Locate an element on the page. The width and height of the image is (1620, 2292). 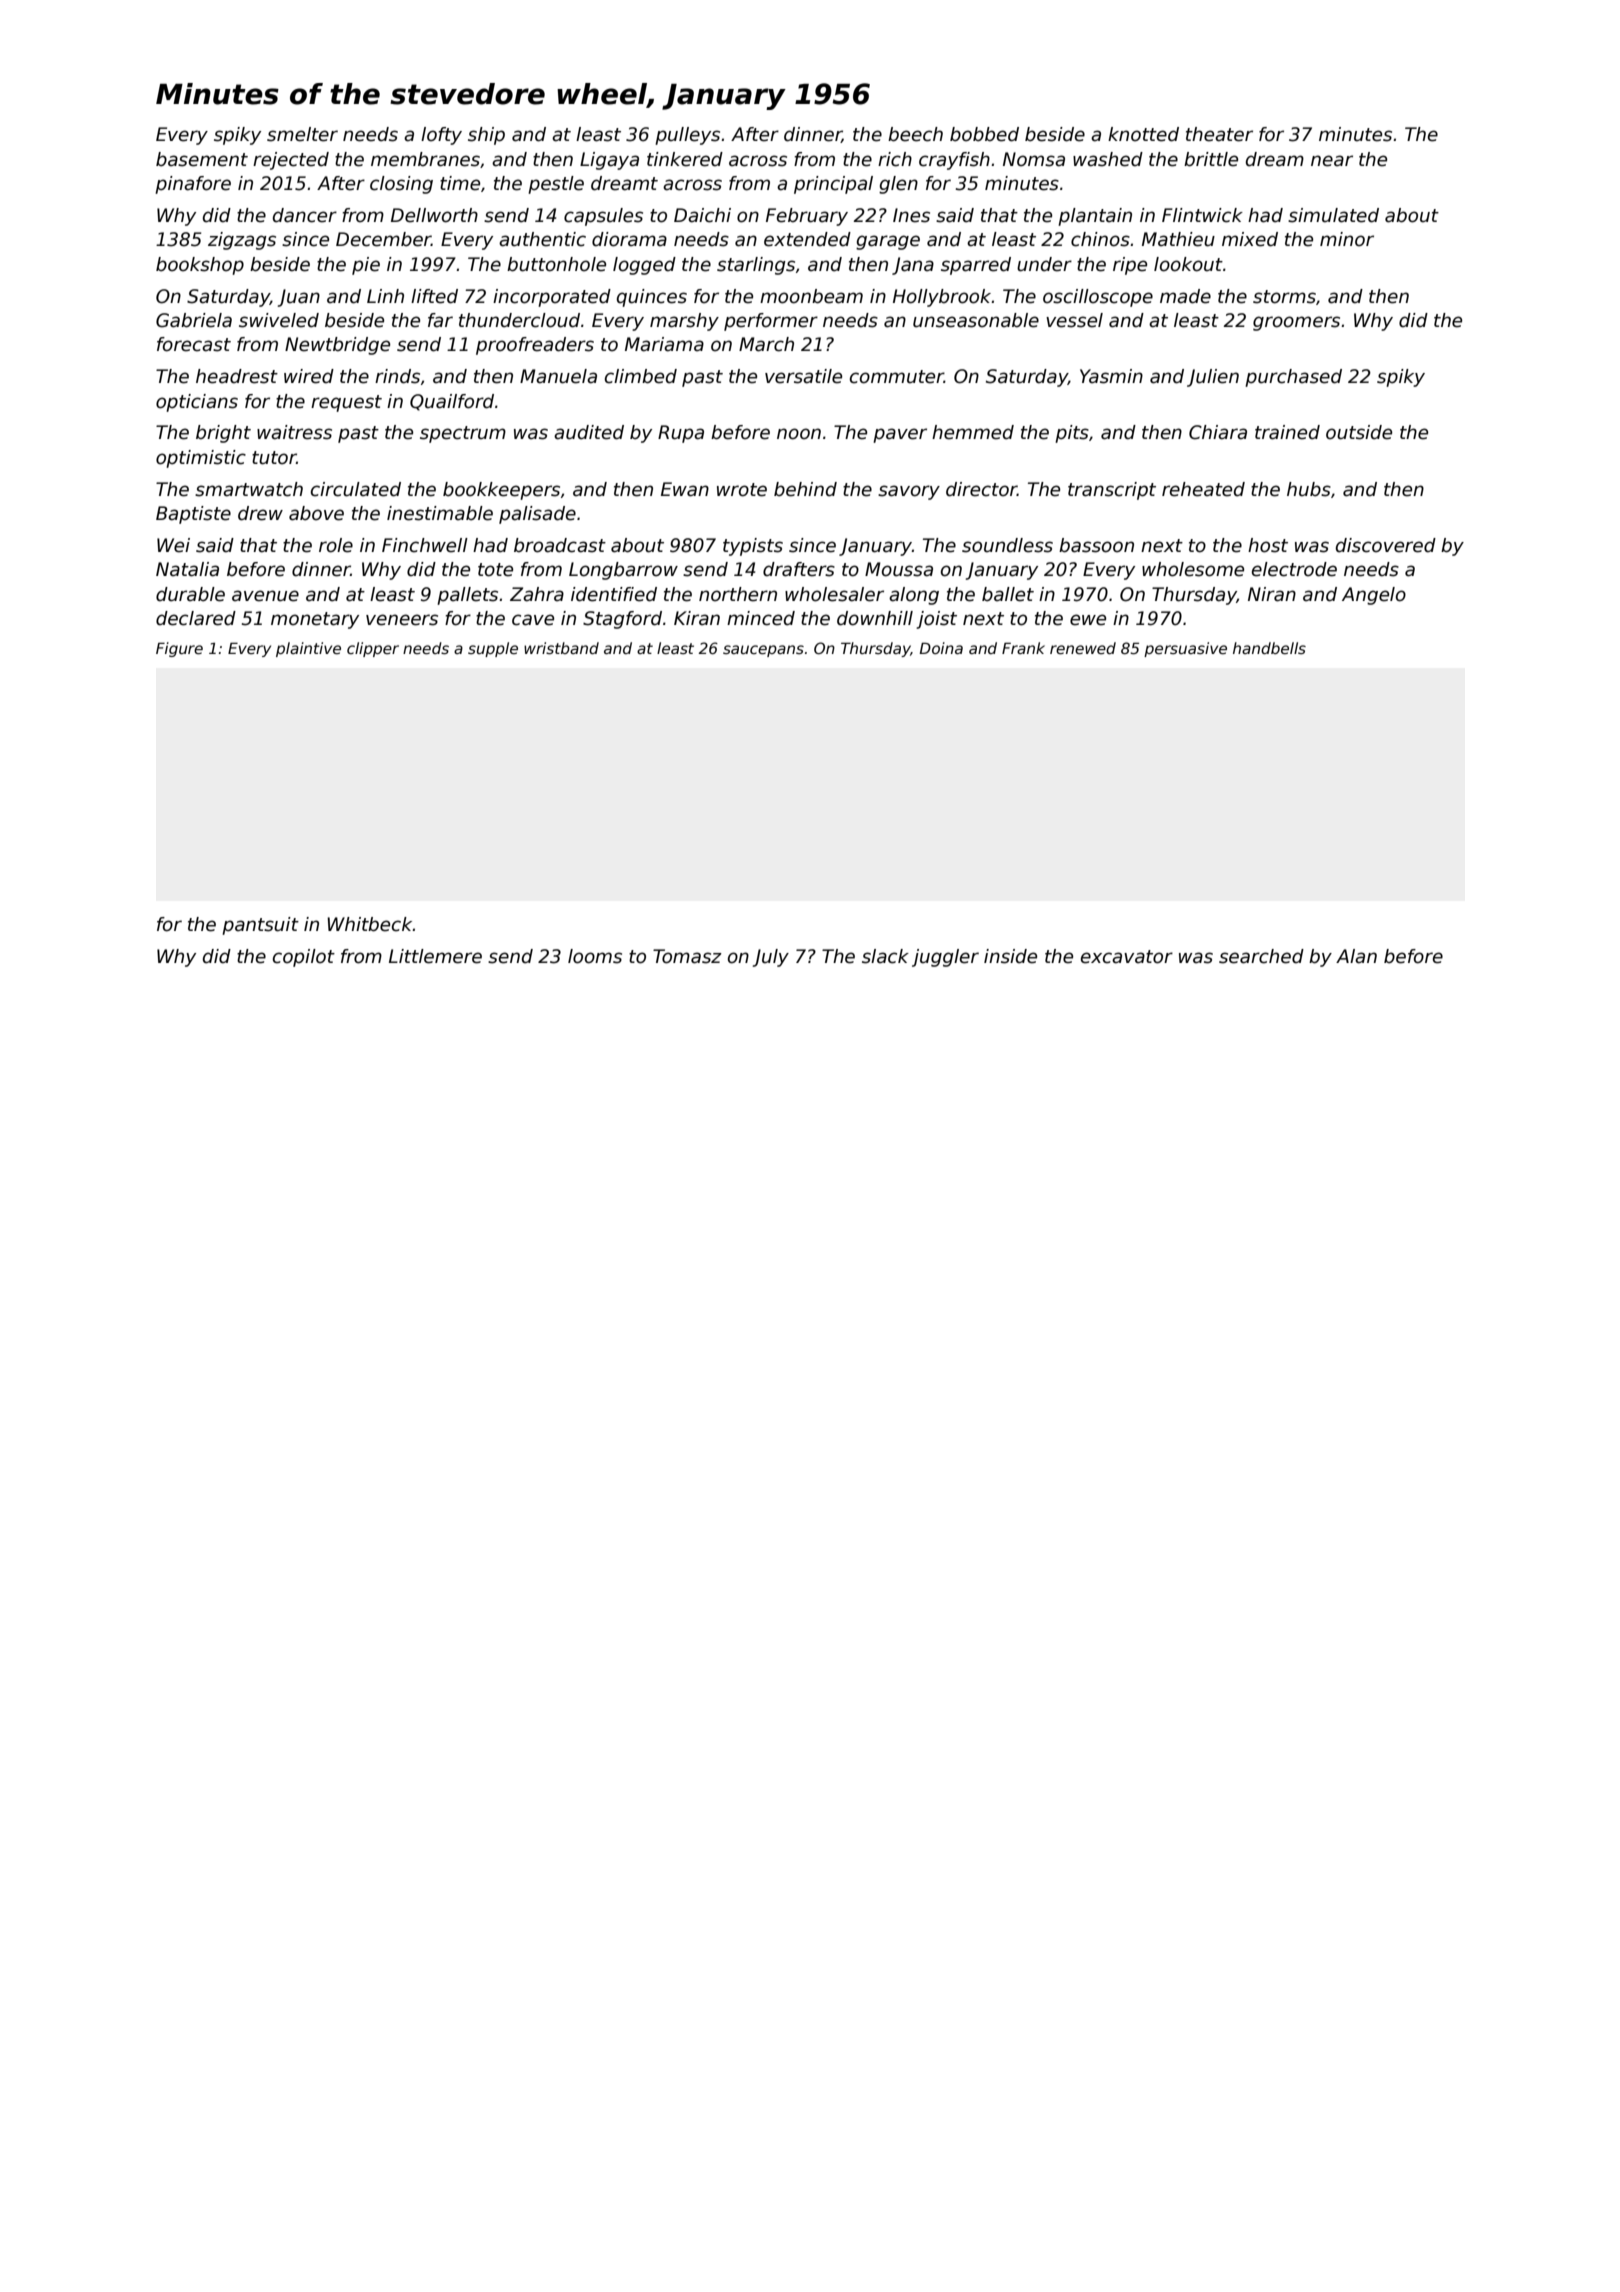
wrote is located at coordinates (742, 490).
